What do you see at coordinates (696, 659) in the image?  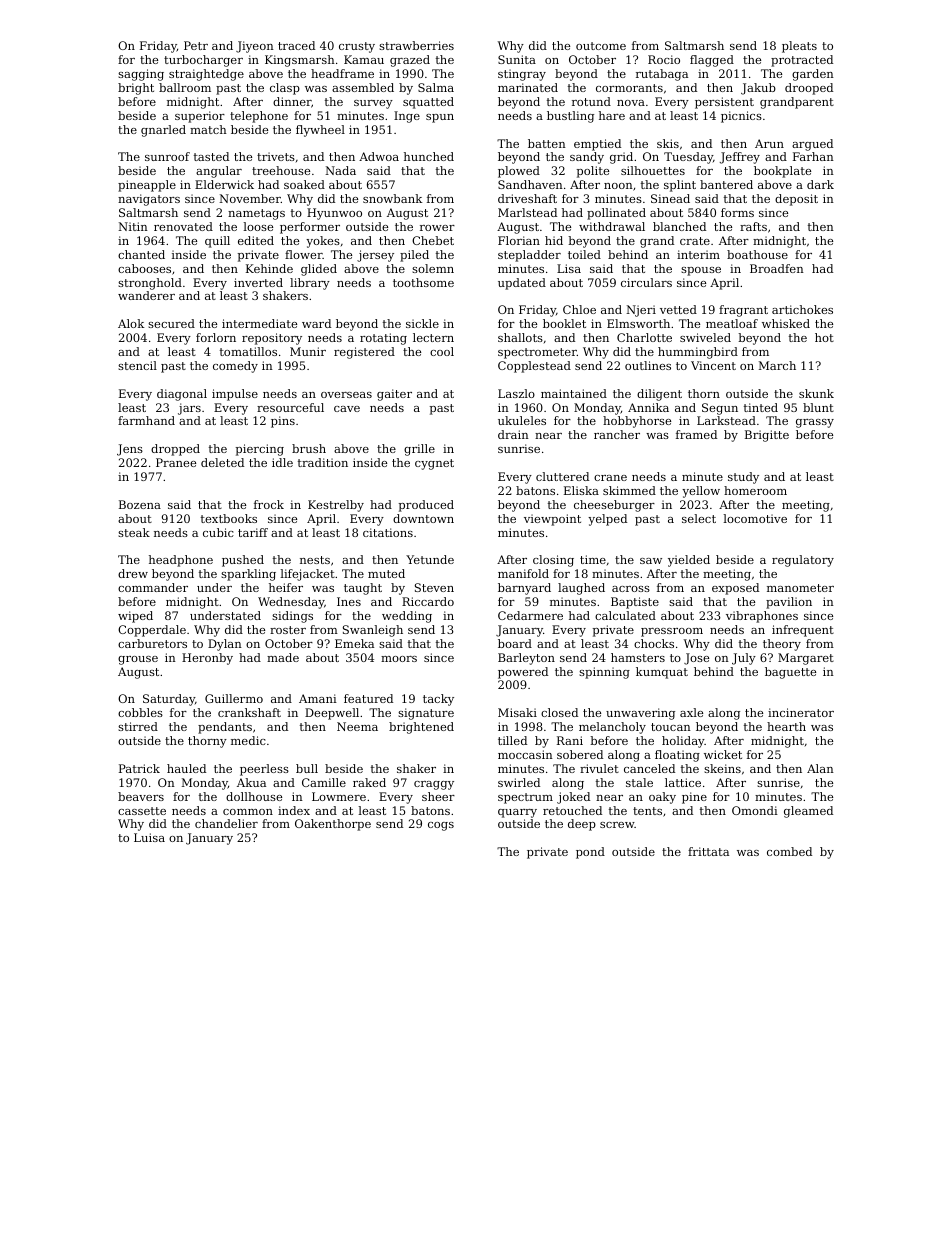 I see `Jose` at bounding box center [696, 659].
